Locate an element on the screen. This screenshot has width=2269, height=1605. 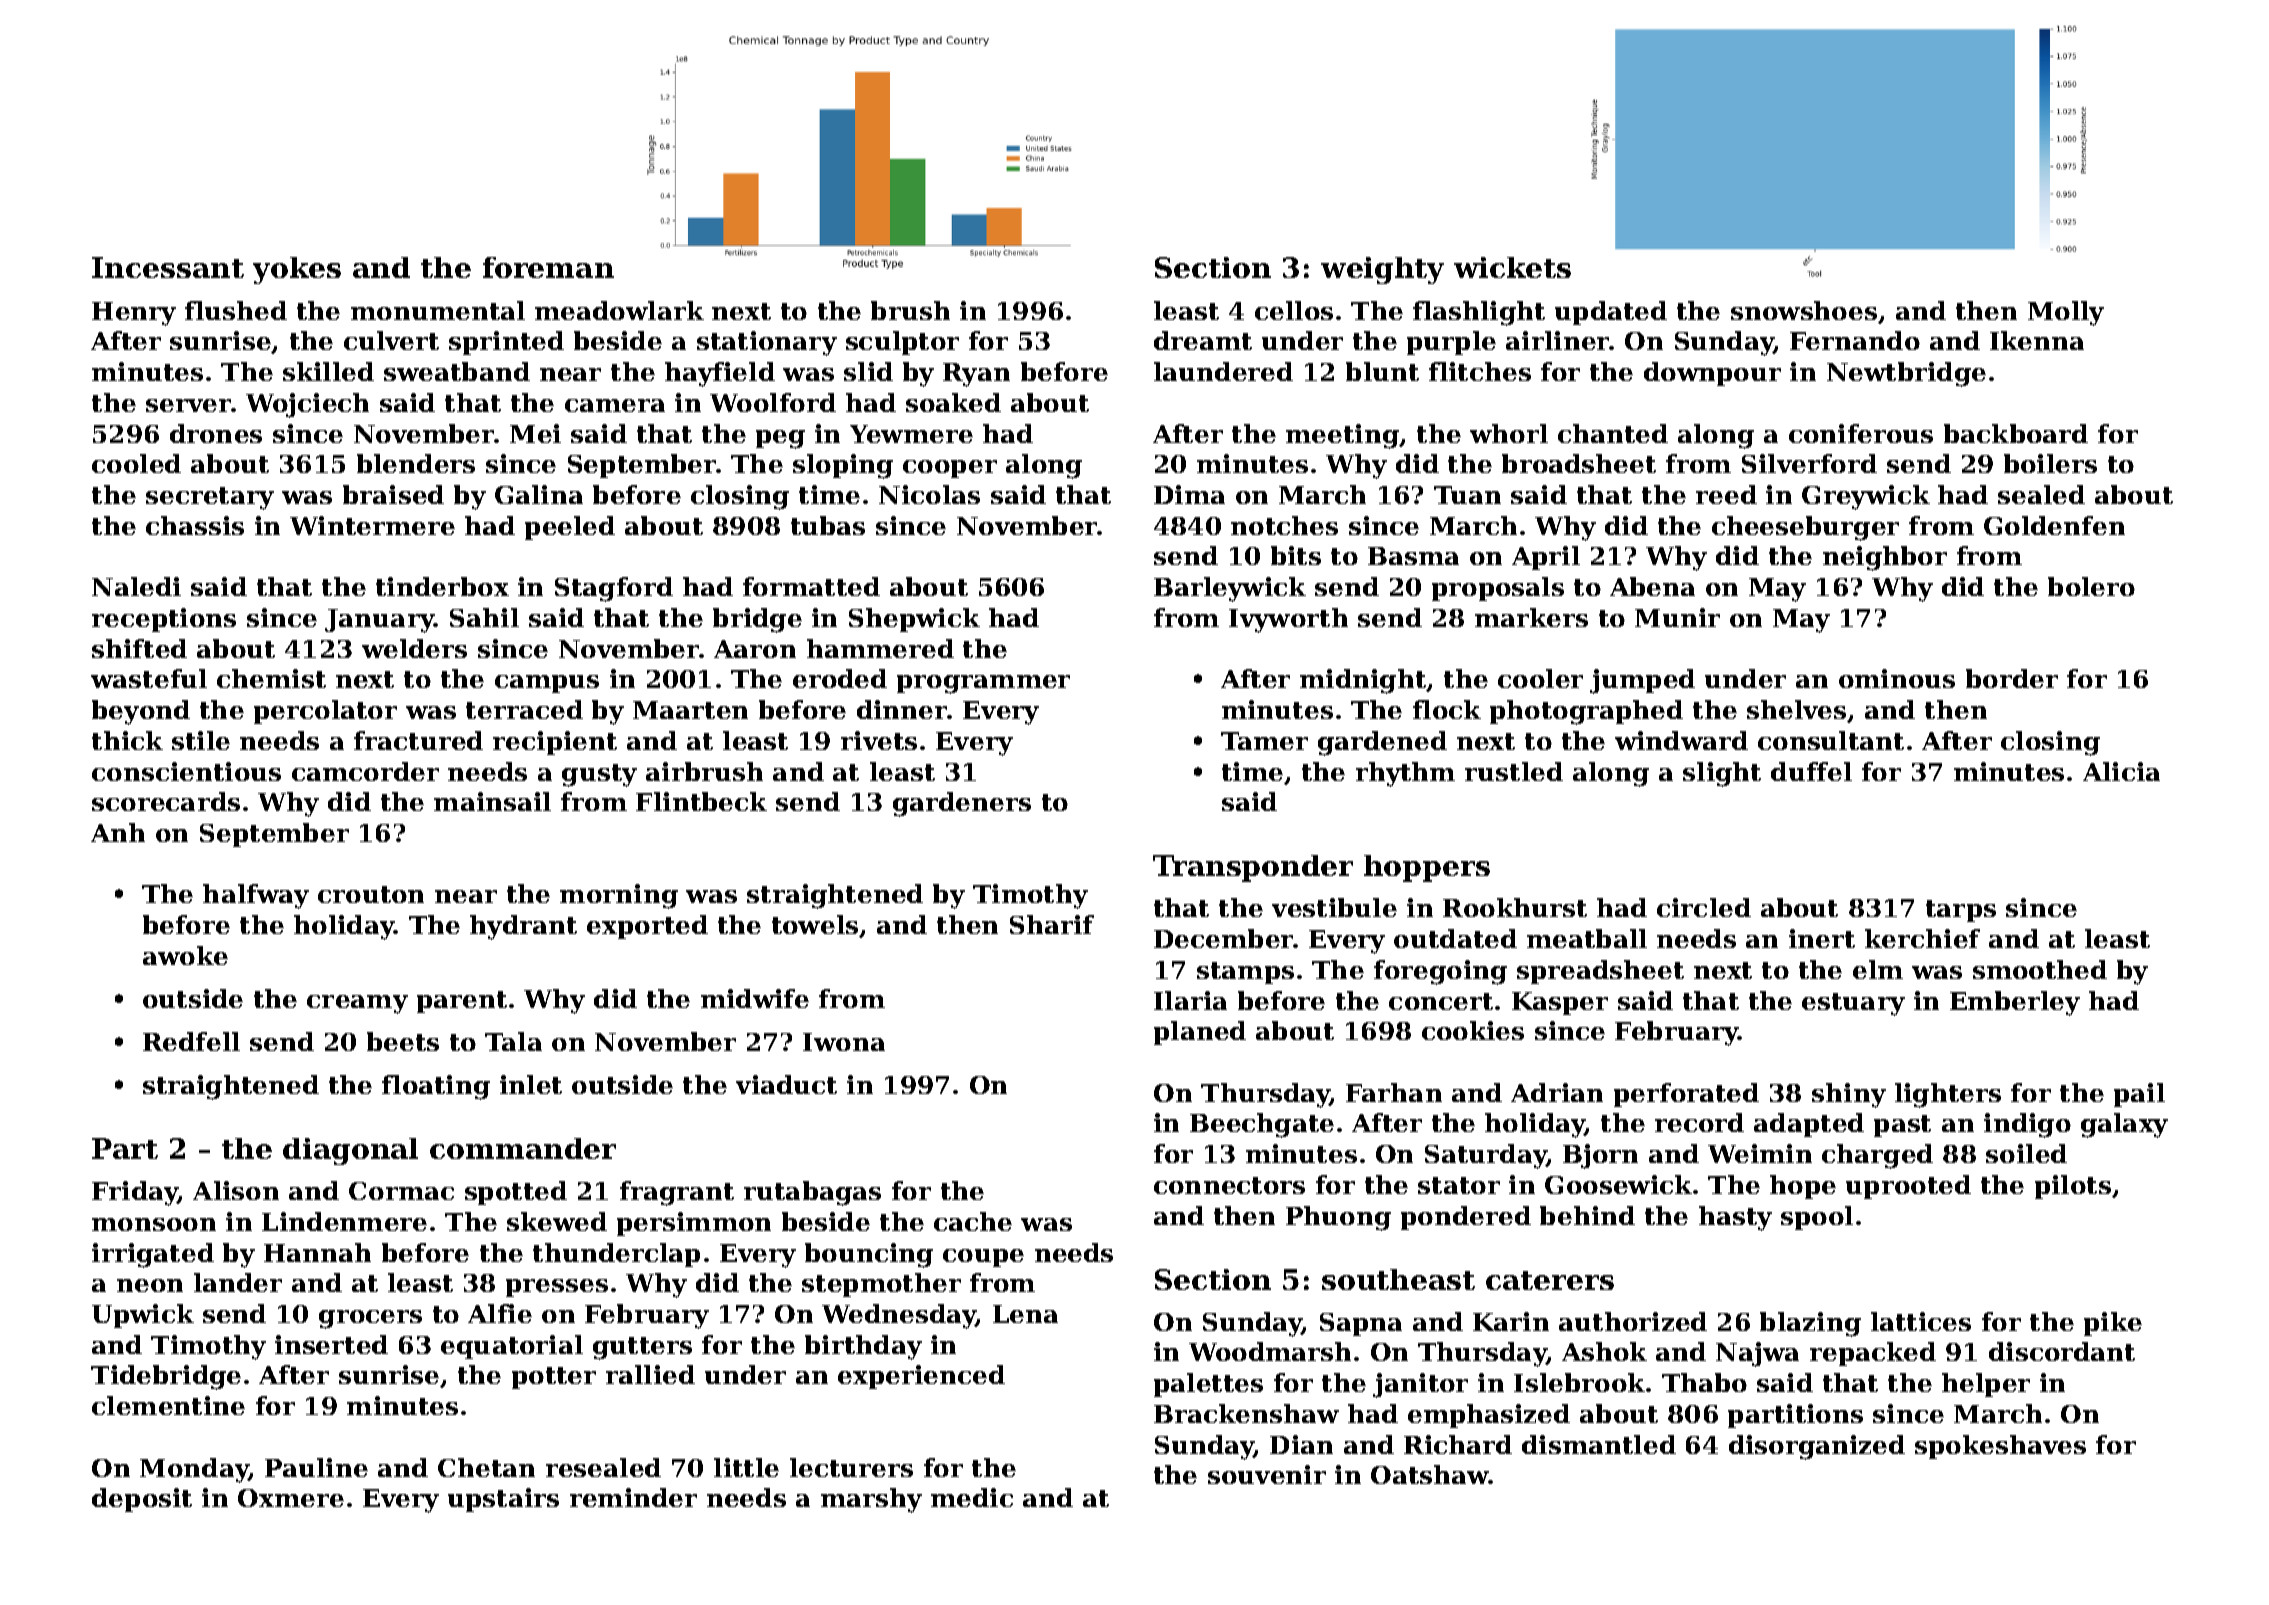
circled is located at coordinates (1704, 907).
